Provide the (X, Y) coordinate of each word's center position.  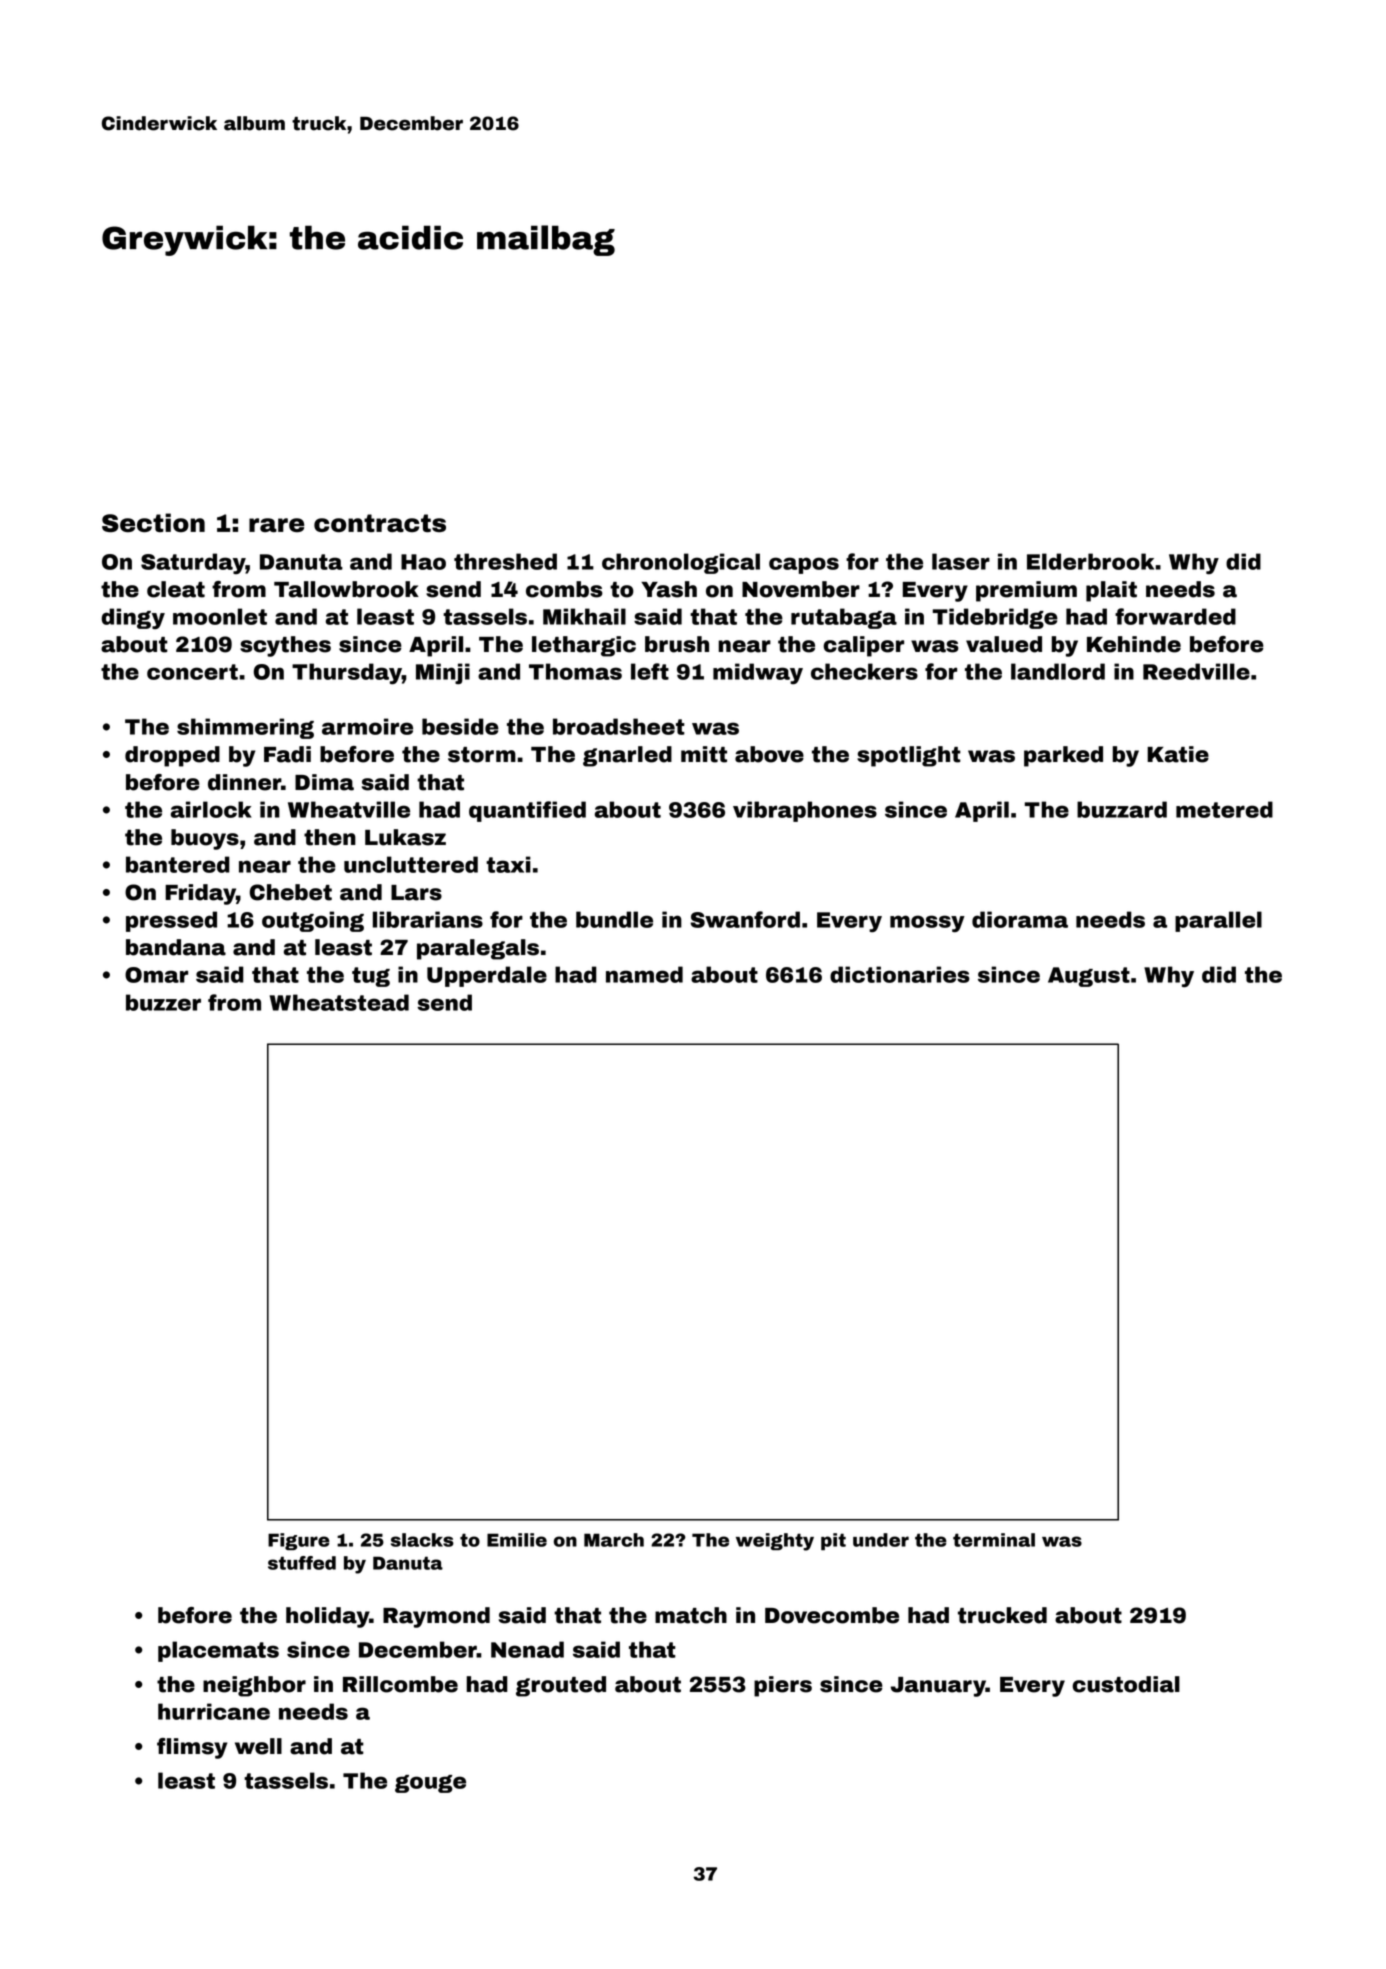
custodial (1126, 1684)
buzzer (163, 1002)
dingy (133, 618)
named (644, 974)
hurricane (214, 1711)
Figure (299, 1541)
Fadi (287, 754)
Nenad (527, 1649)
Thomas (575, 671)
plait (1111, 591)
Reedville (1196, 671)
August (1089, 977)
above (769, 754)
